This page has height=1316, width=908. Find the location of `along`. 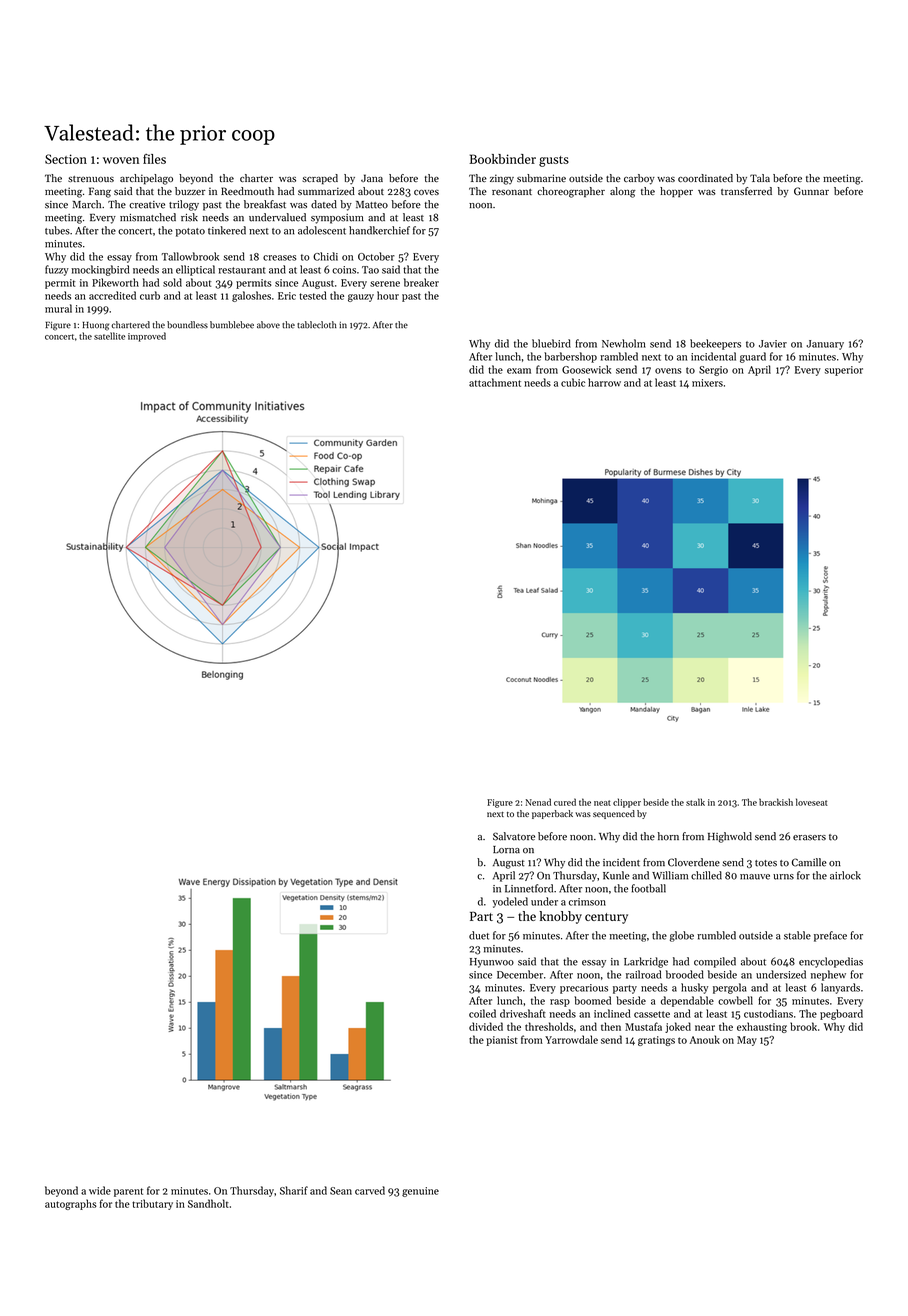

along is located at coordinates (623, 192).
